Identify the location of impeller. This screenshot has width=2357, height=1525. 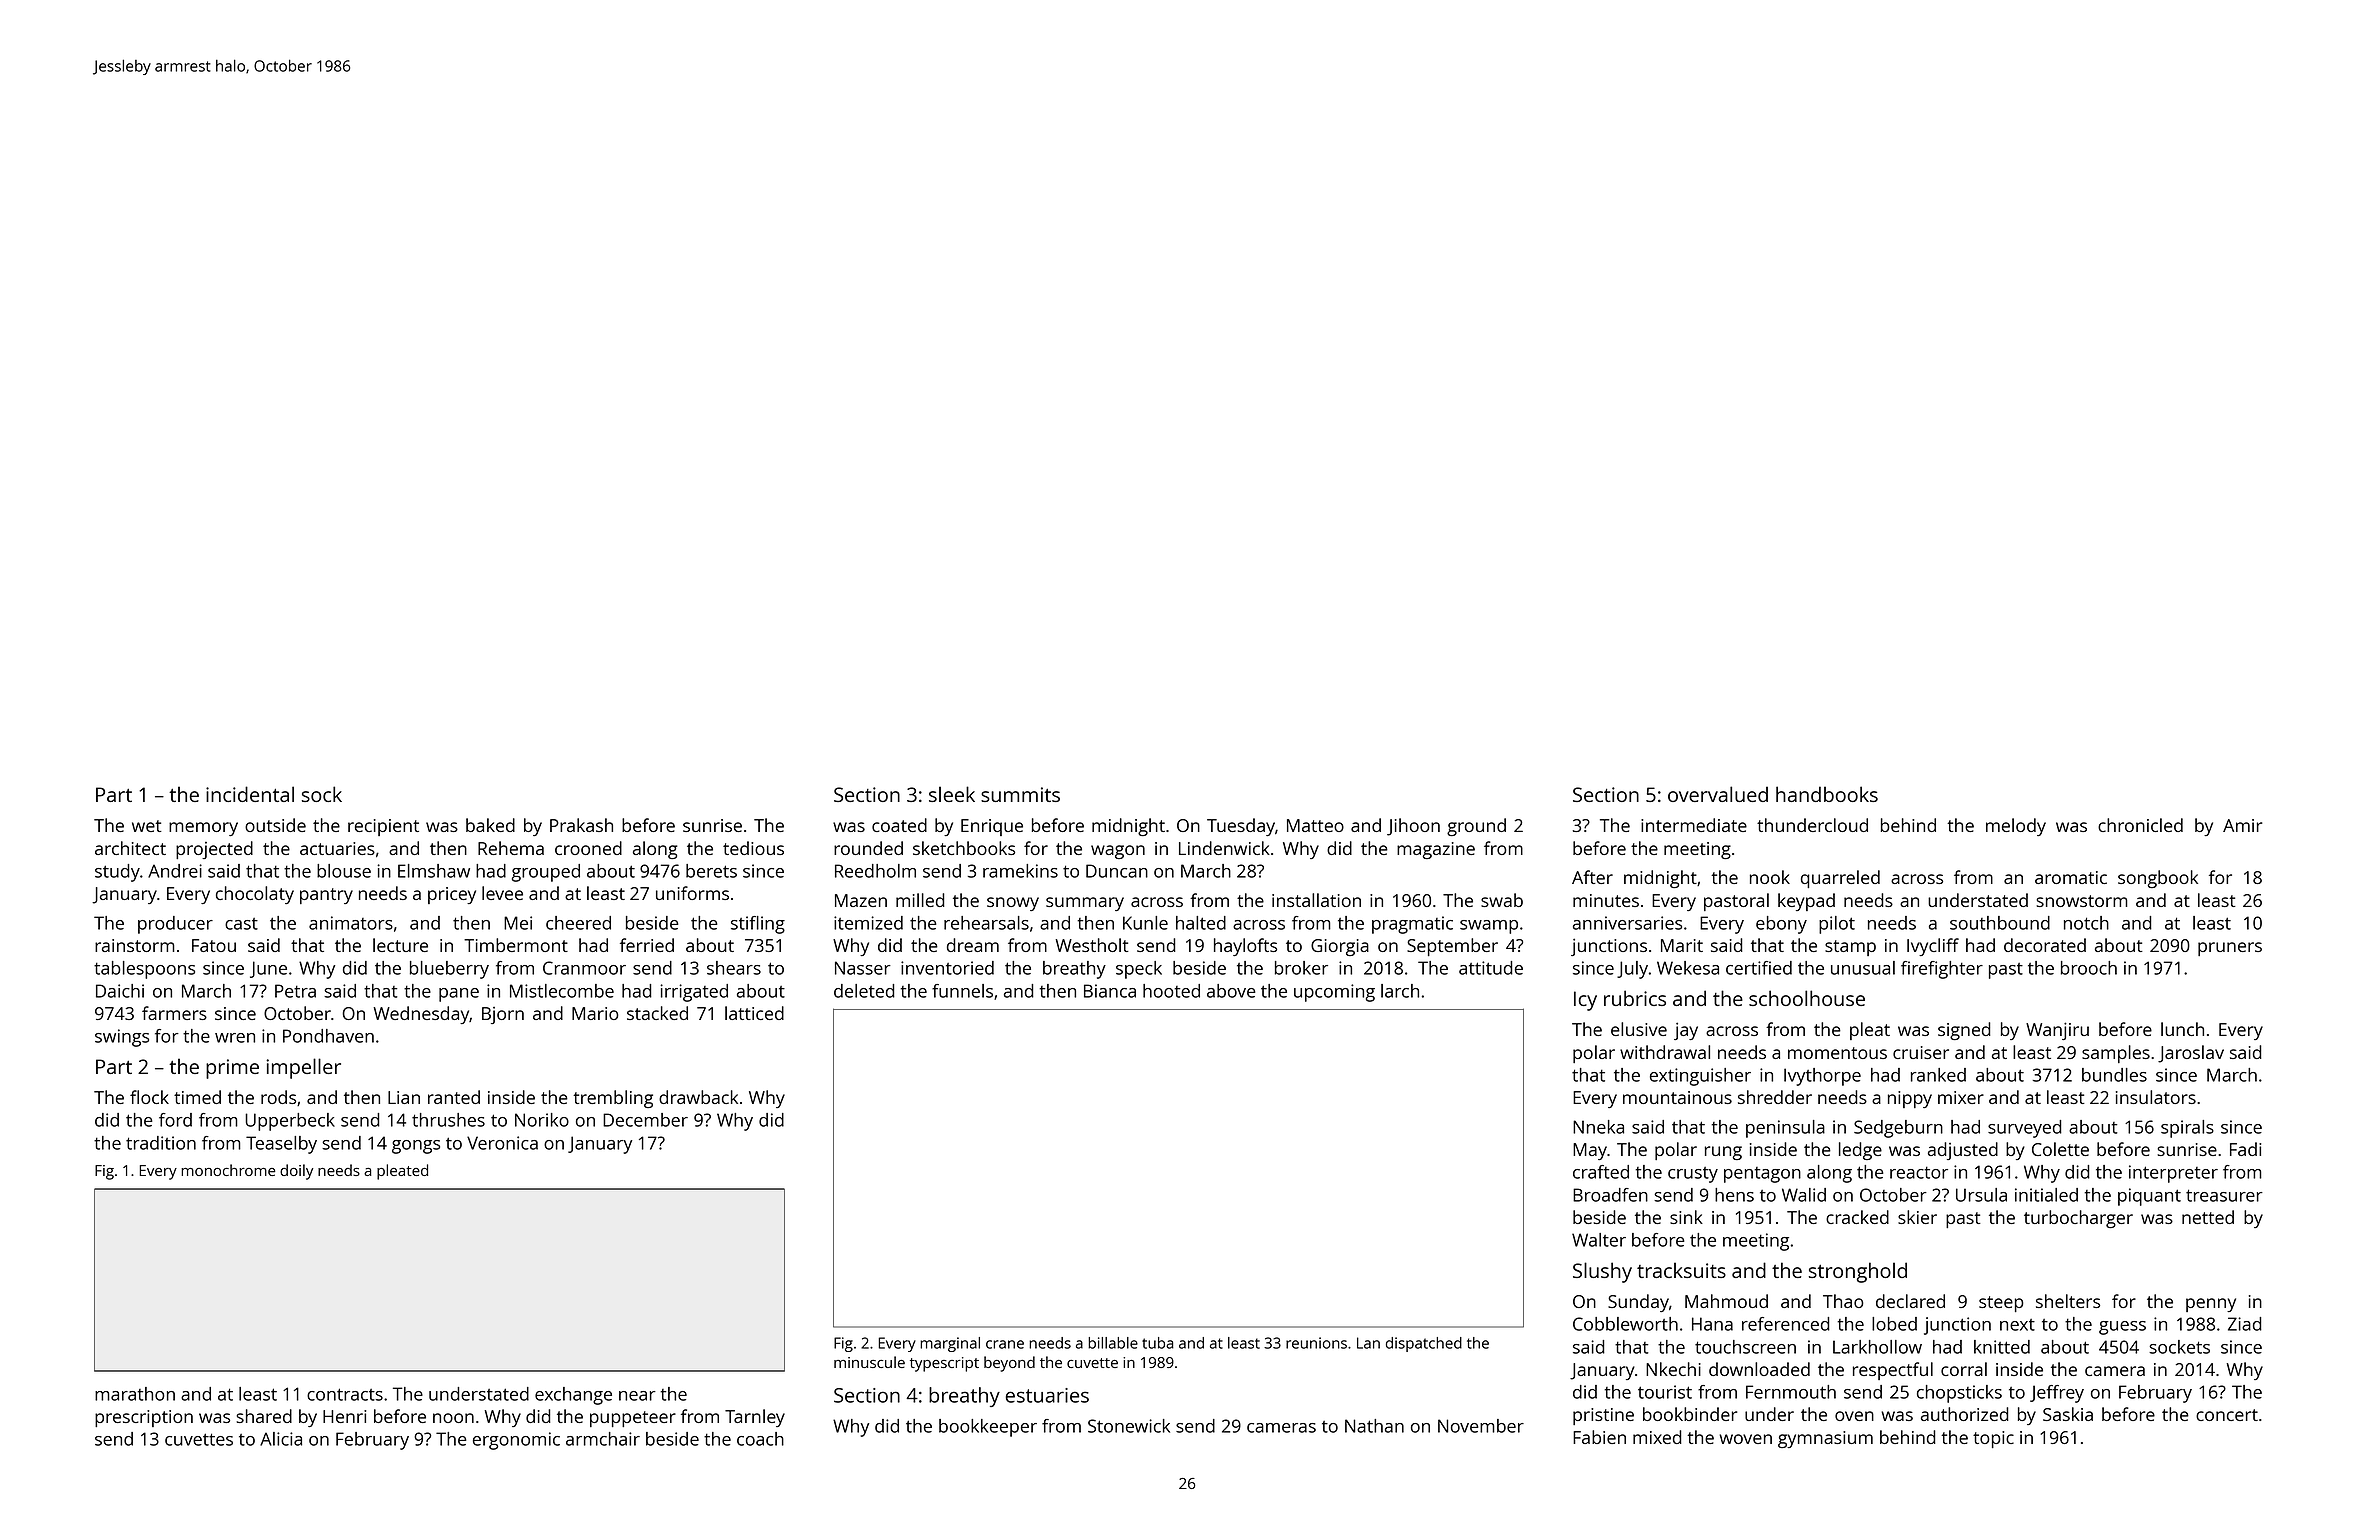
(303, 1068).
